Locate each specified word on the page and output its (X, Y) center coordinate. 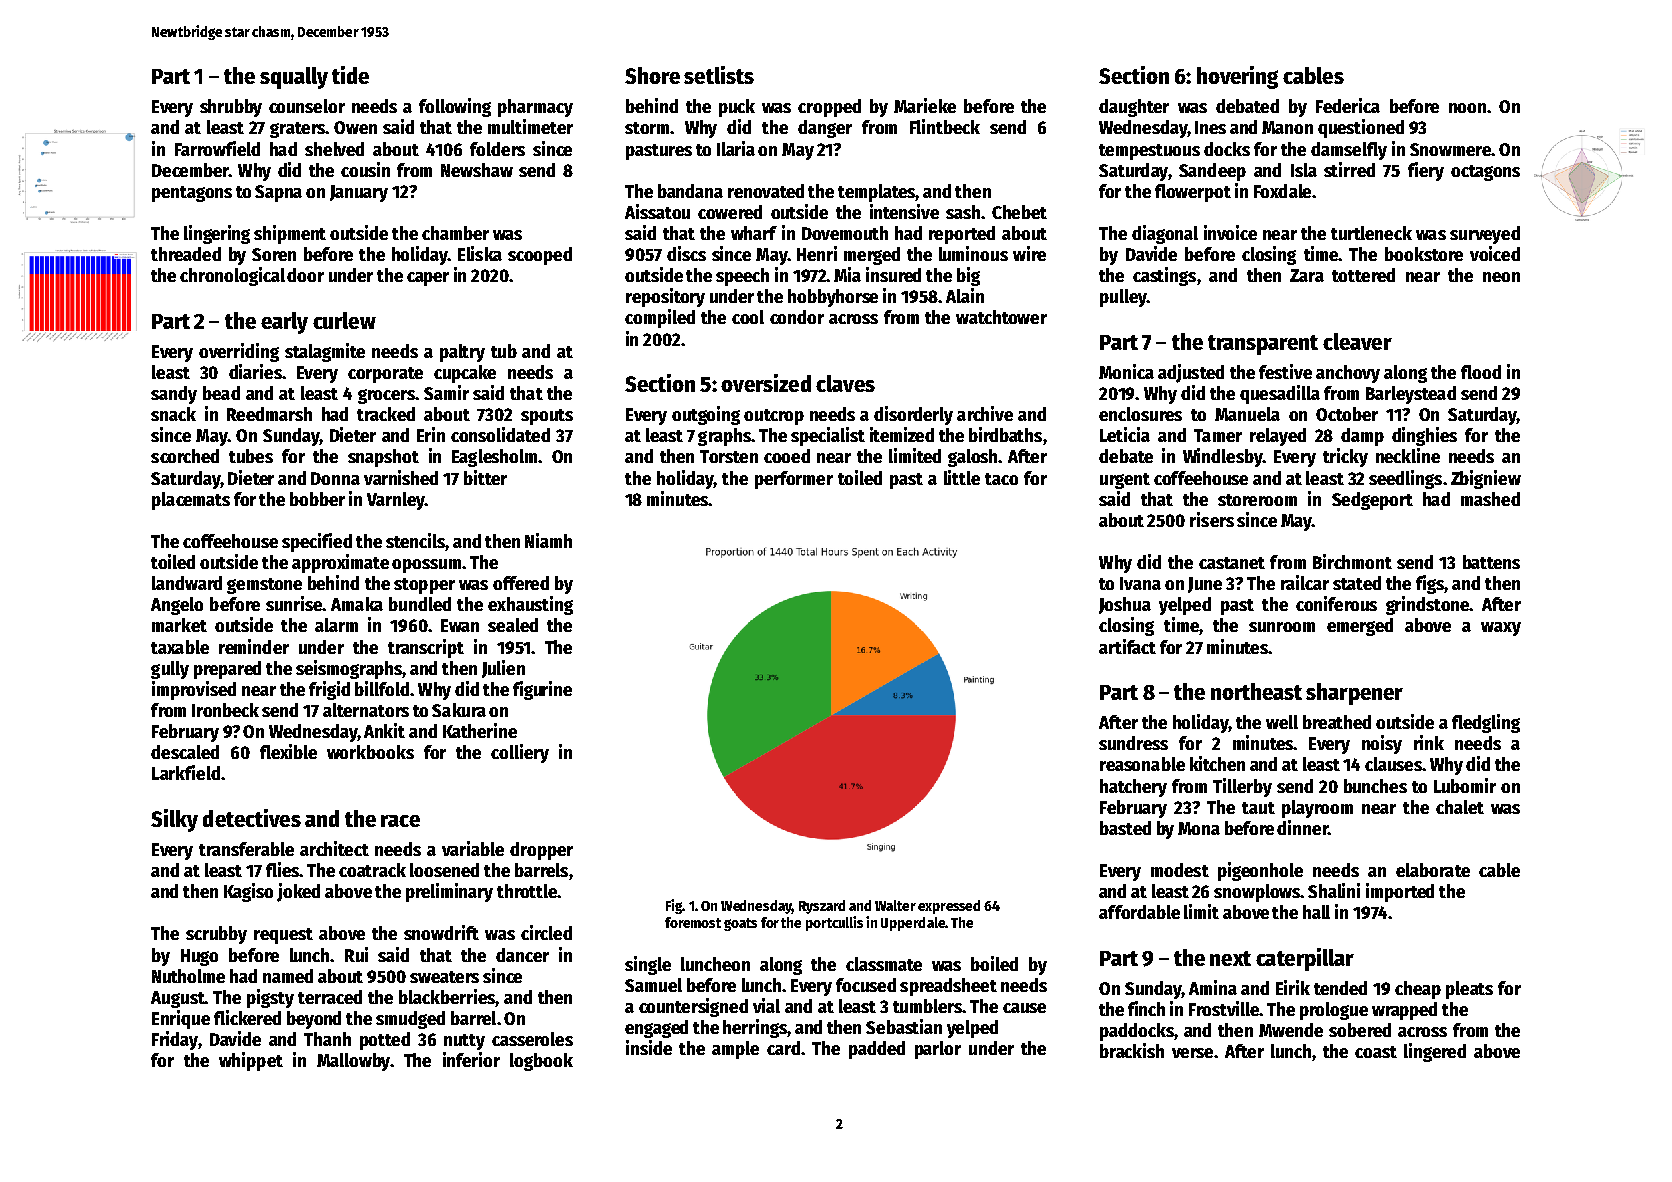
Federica (1348, 105)
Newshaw (477, 170)
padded (877, 1050)
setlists (719, 75)
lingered (1435, 1052)
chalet (1460, 807)
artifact (1127, 646)
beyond (314, 1020)
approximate (340, 563)
